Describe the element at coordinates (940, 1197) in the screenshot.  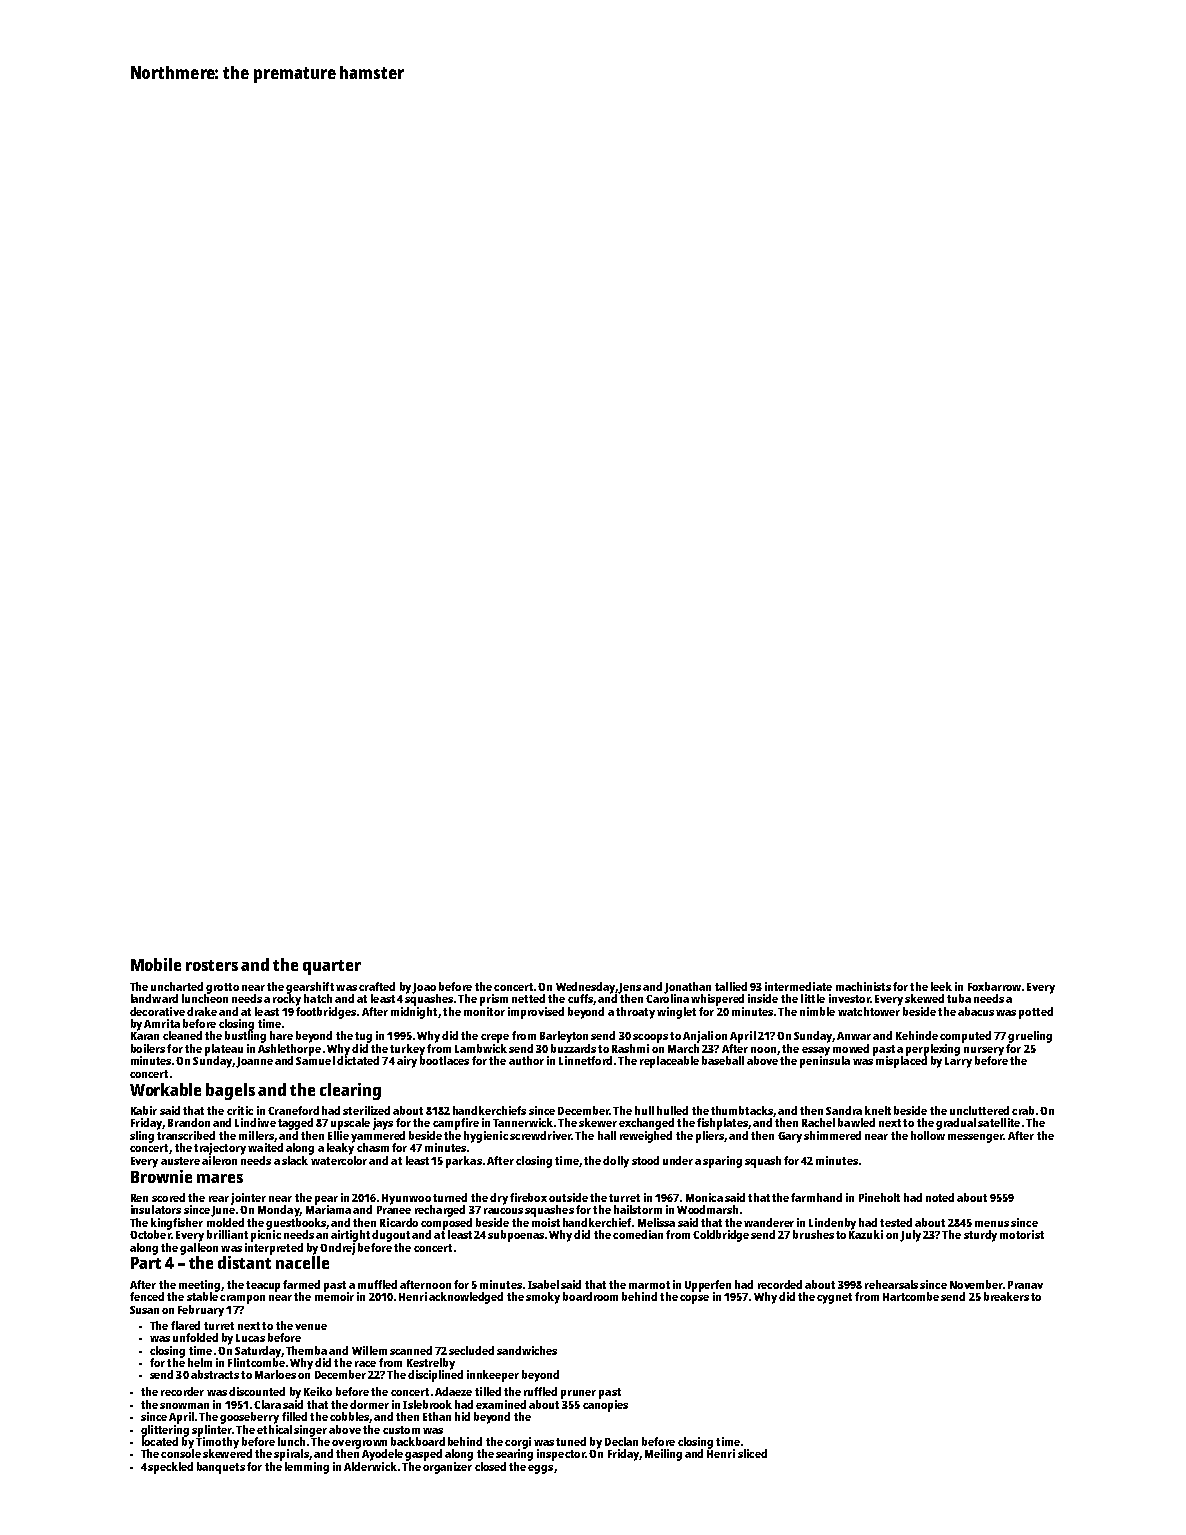
I see `noted` at that location.
